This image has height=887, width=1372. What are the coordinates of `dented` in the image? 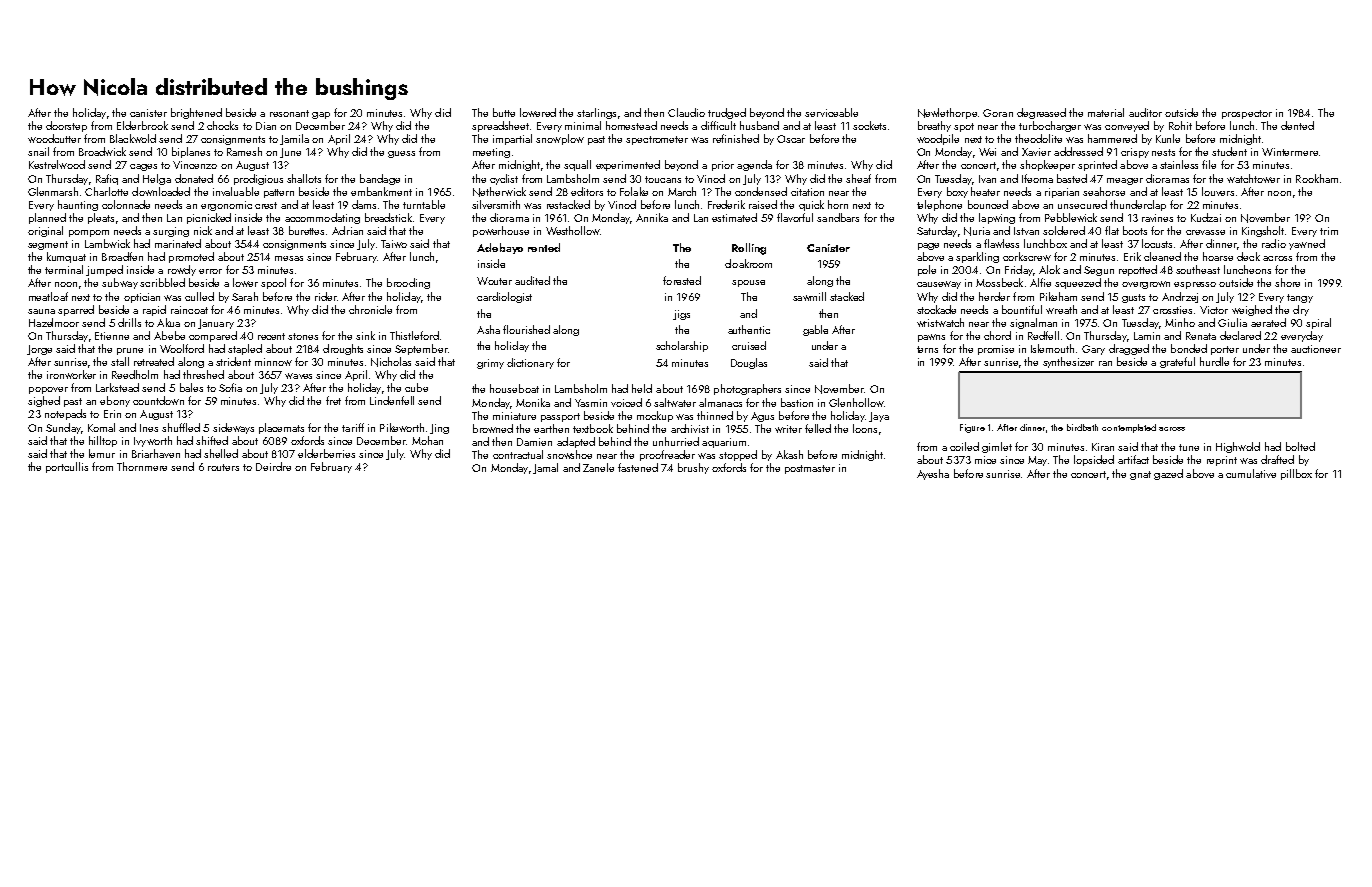 It's located at (1297, 125).
